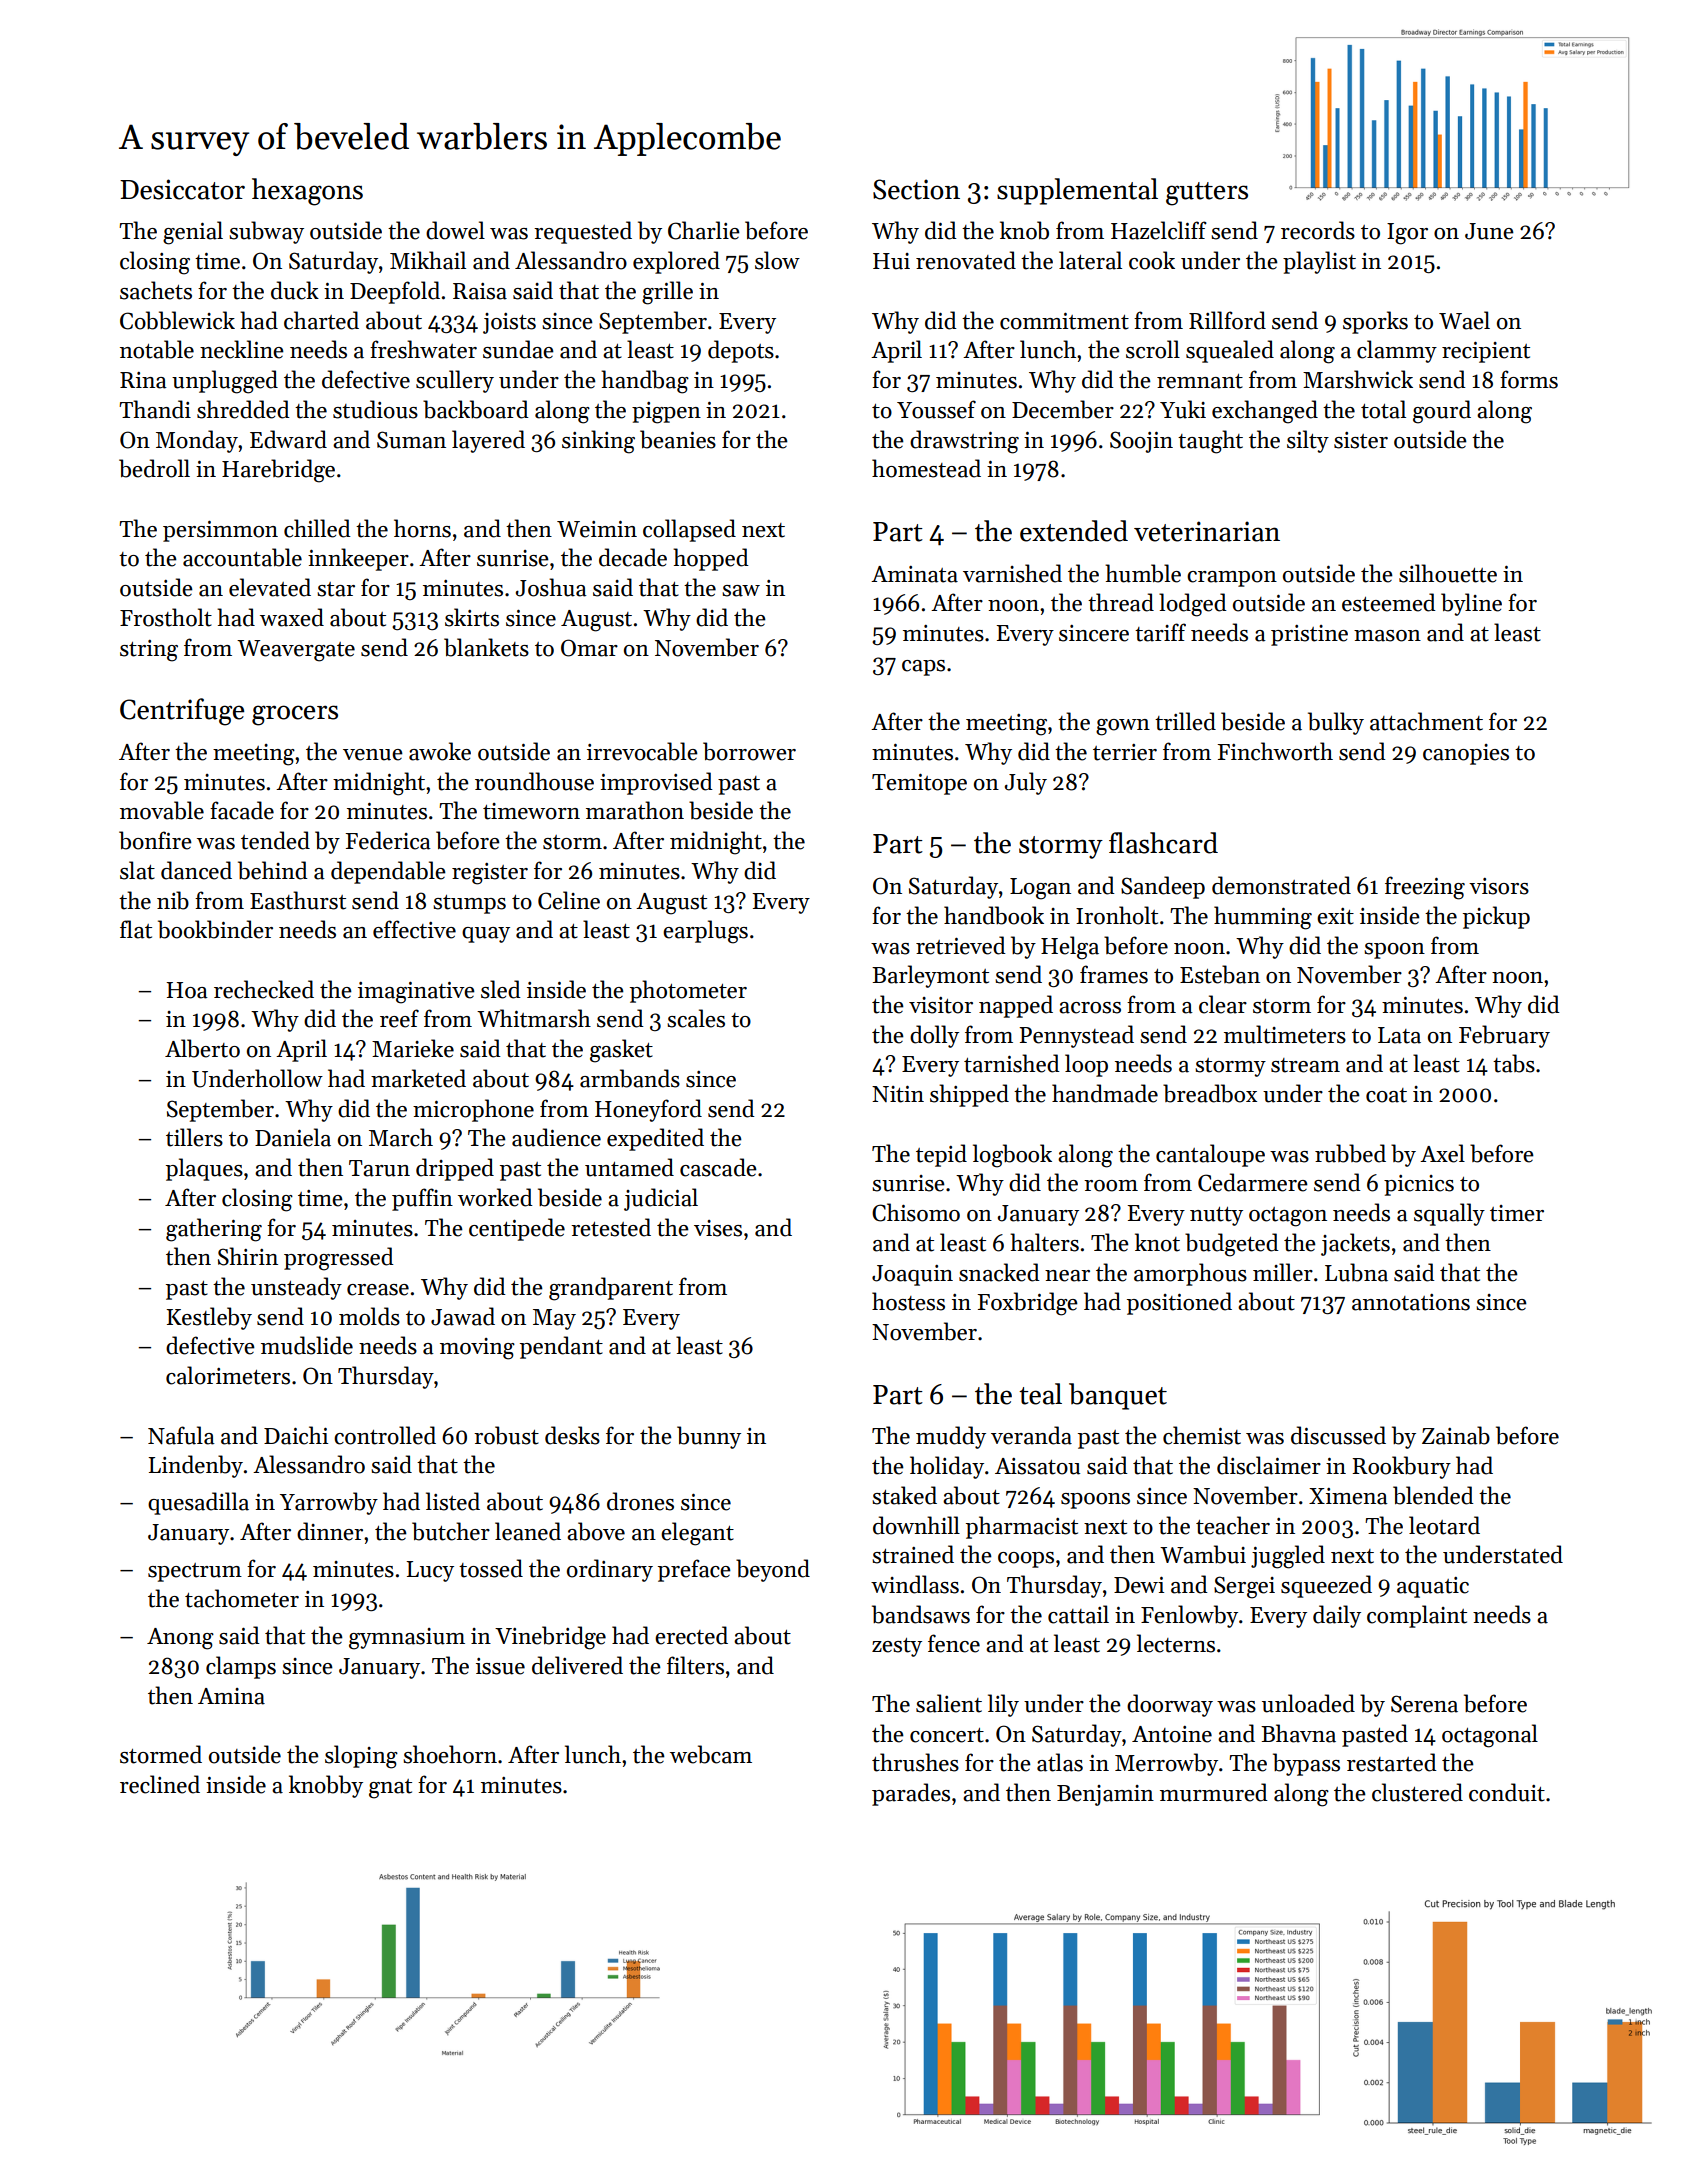  What do you see at coordinates (416, 993) in the document?
I see `imaginative` at bounding box center [416, 993].
